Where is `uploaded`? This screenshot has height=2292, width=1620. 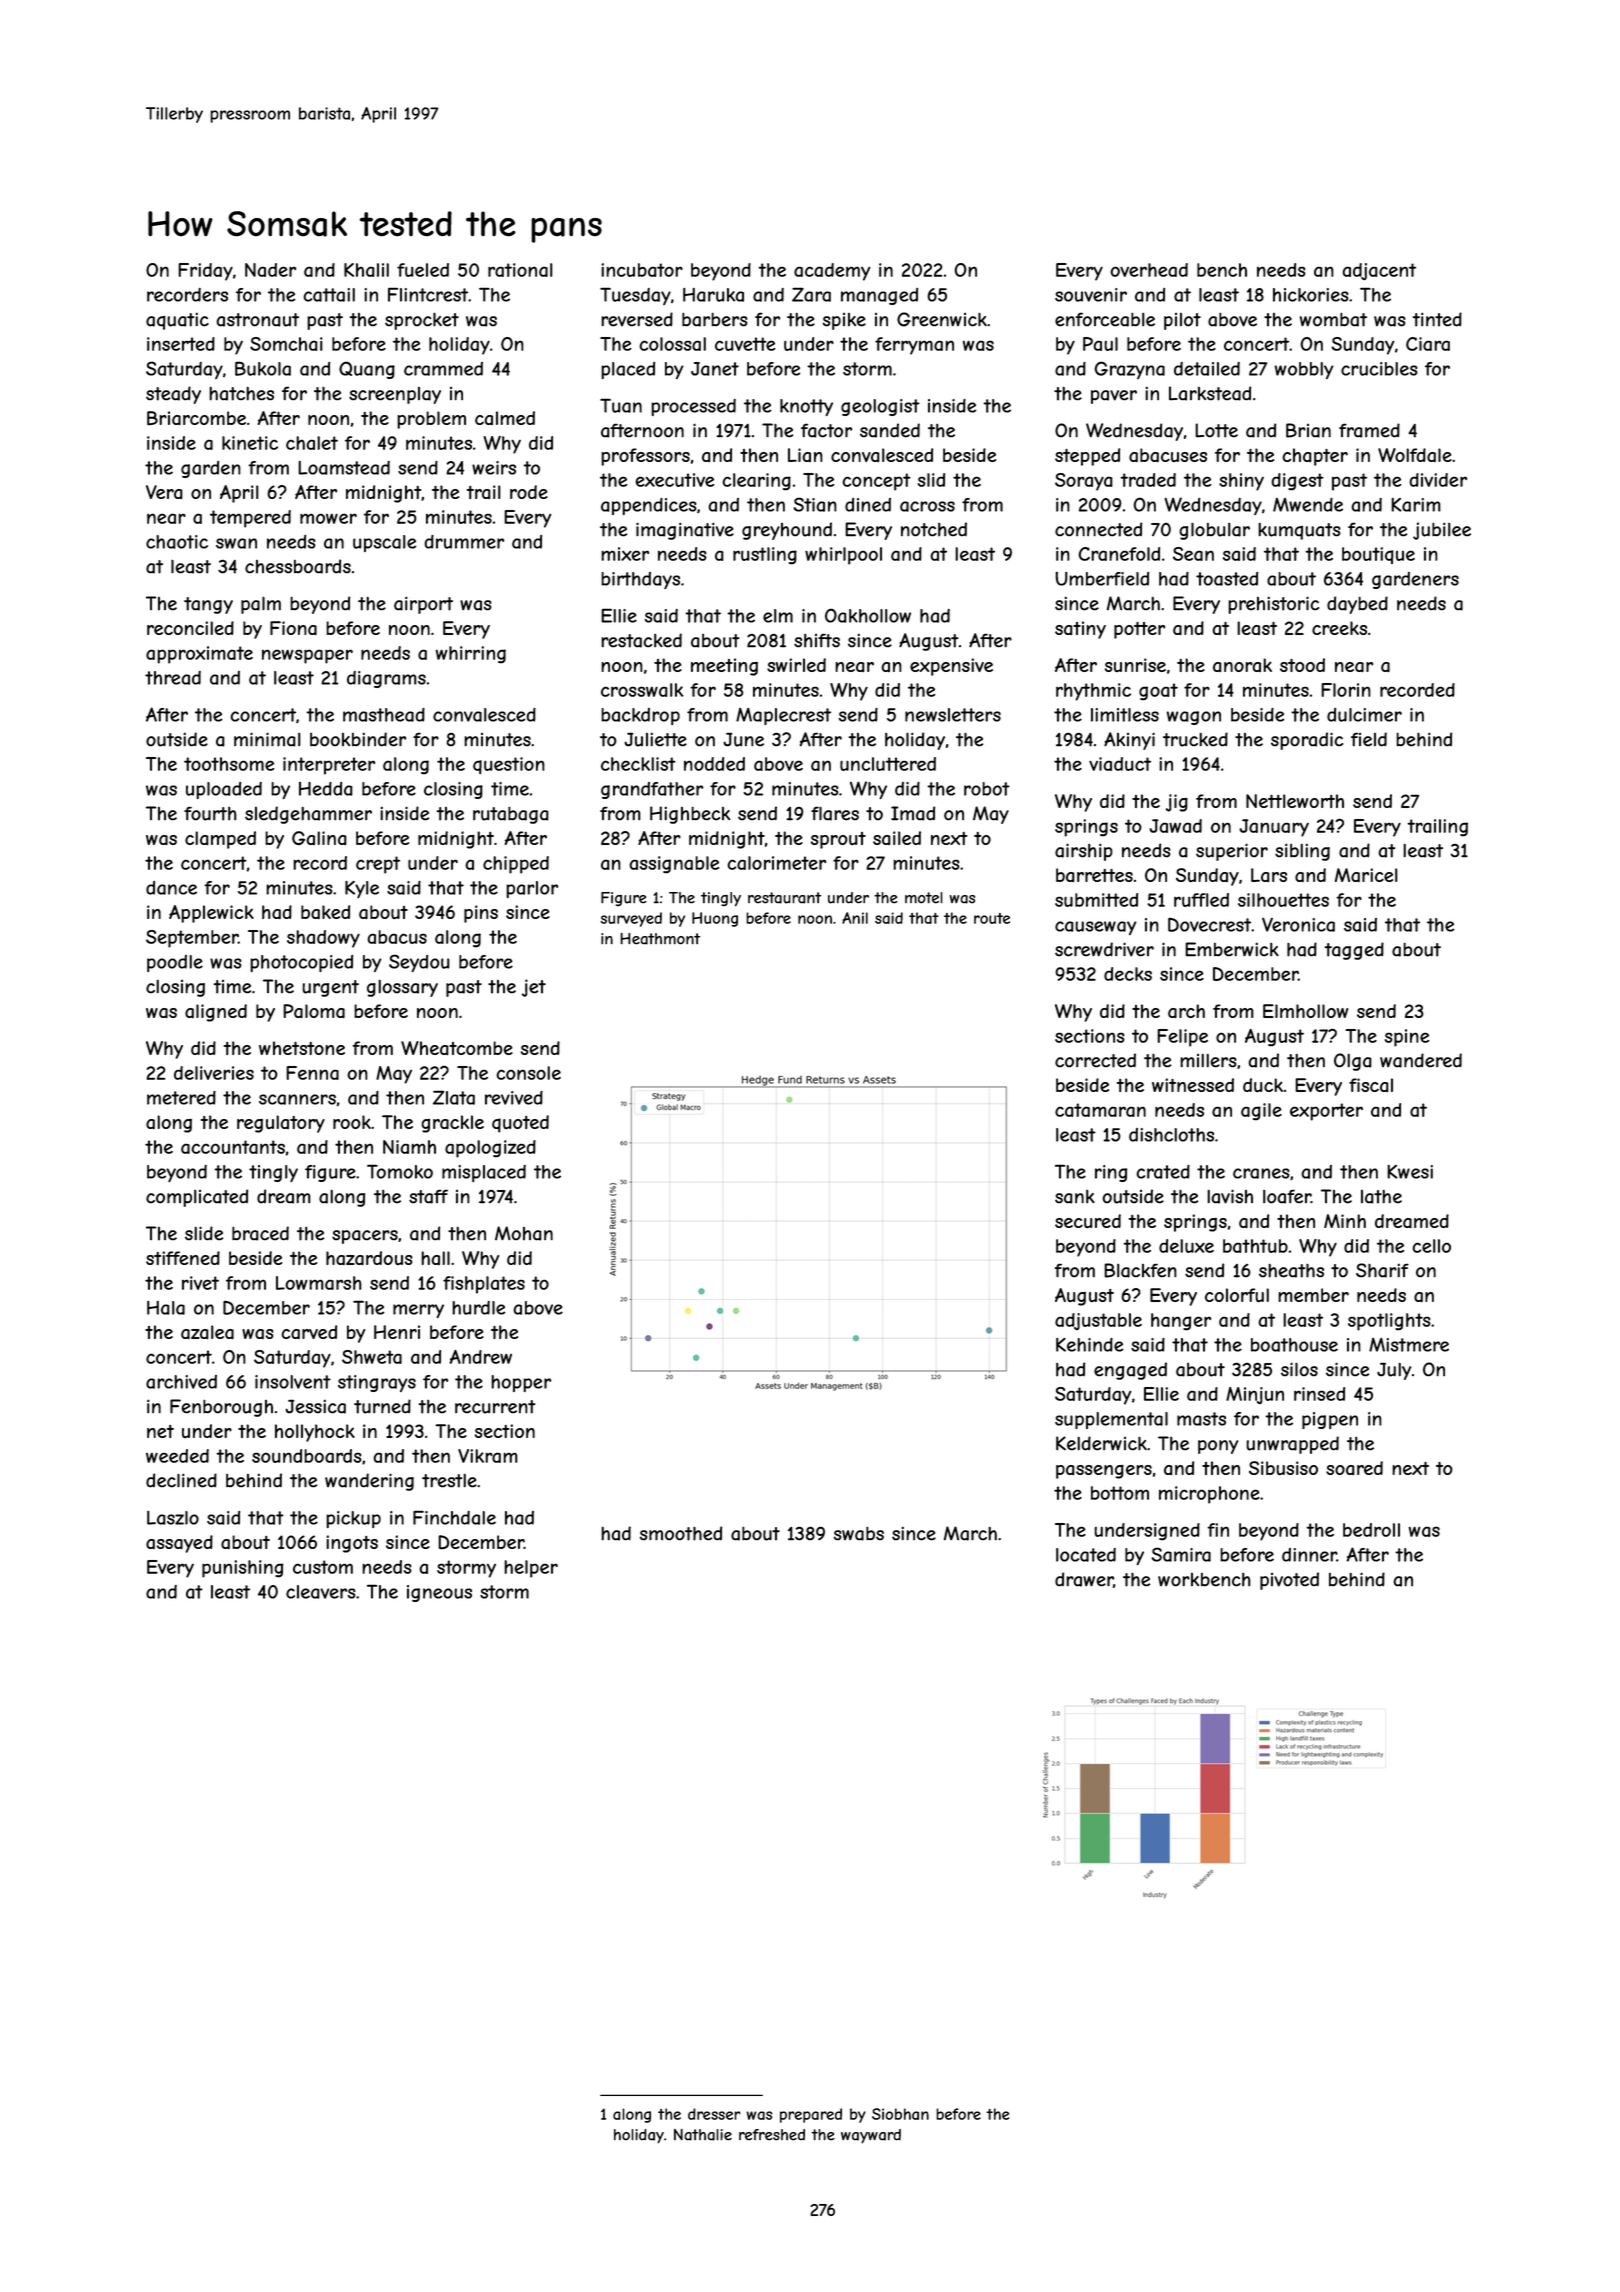 uploaded is located at coordinates (224, 790).
